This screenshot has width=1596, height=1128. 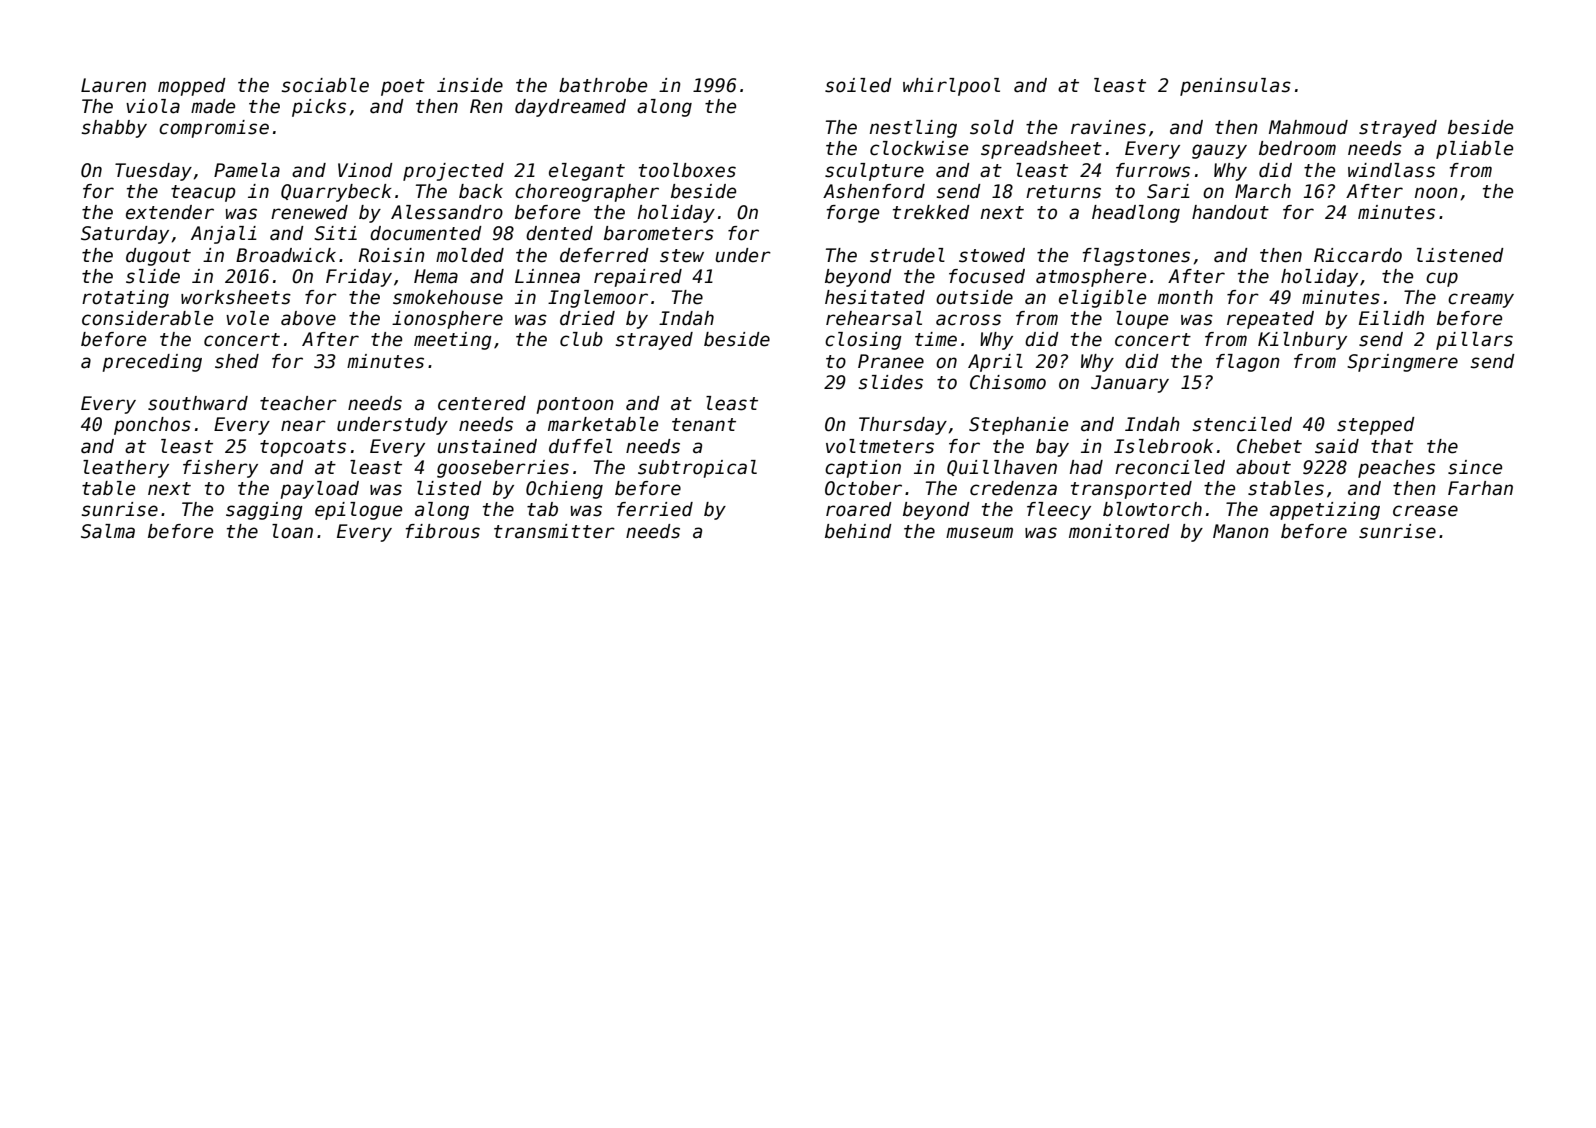 I want to click on near, so click(x=303, y=426).
